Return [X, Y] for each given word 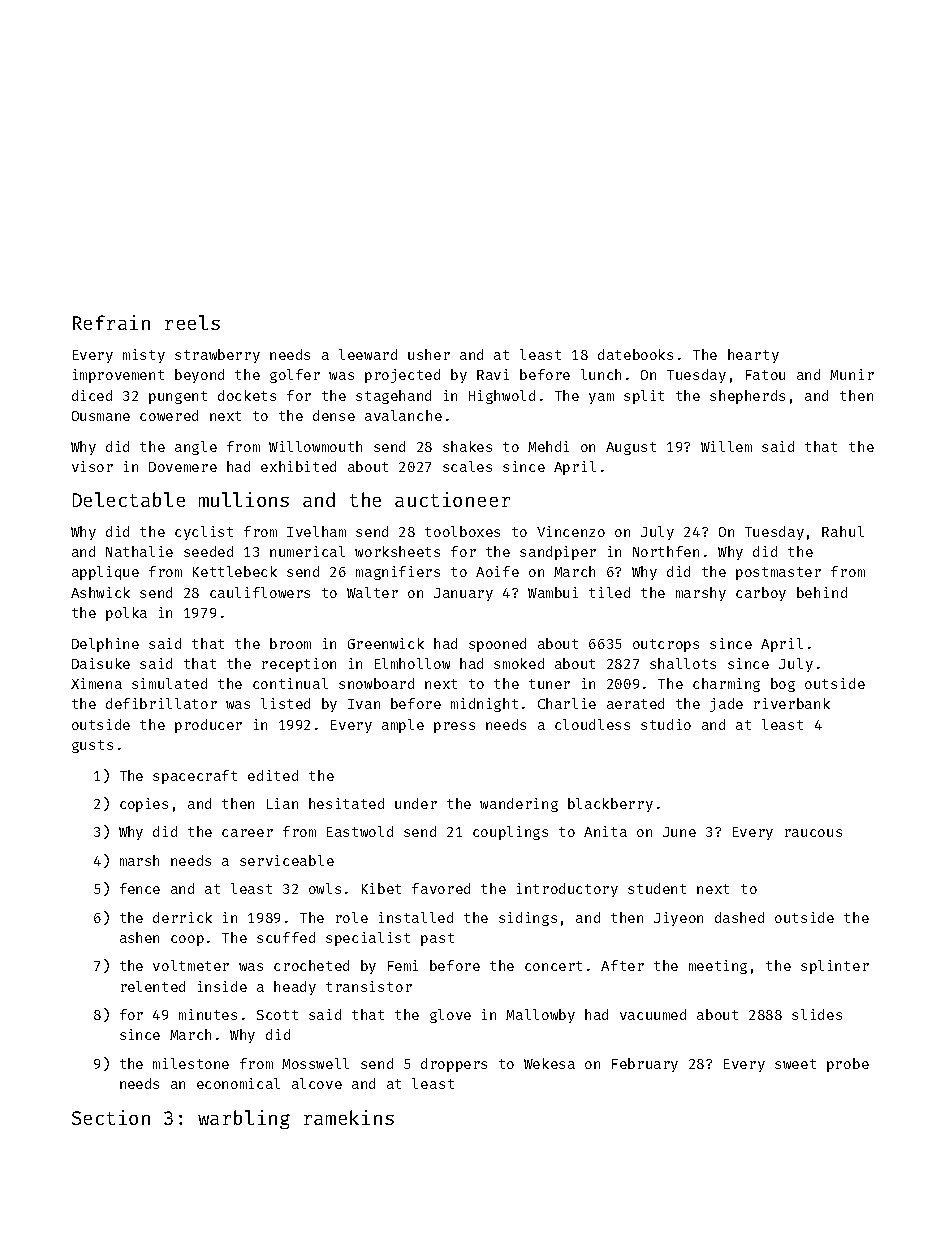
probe [848, 1065]
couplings [510, 833]
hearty [753, 356]
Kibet [381, 888]
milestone [191, 1063]
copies [144, 805]
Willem [726, 446]
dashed [739, 917]
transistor [369, 986]
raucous [813, 833]
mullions [244, 499]
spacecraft [195, 777]
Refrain [111, 322]
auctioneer [452, 499]
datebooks [635, 354]
